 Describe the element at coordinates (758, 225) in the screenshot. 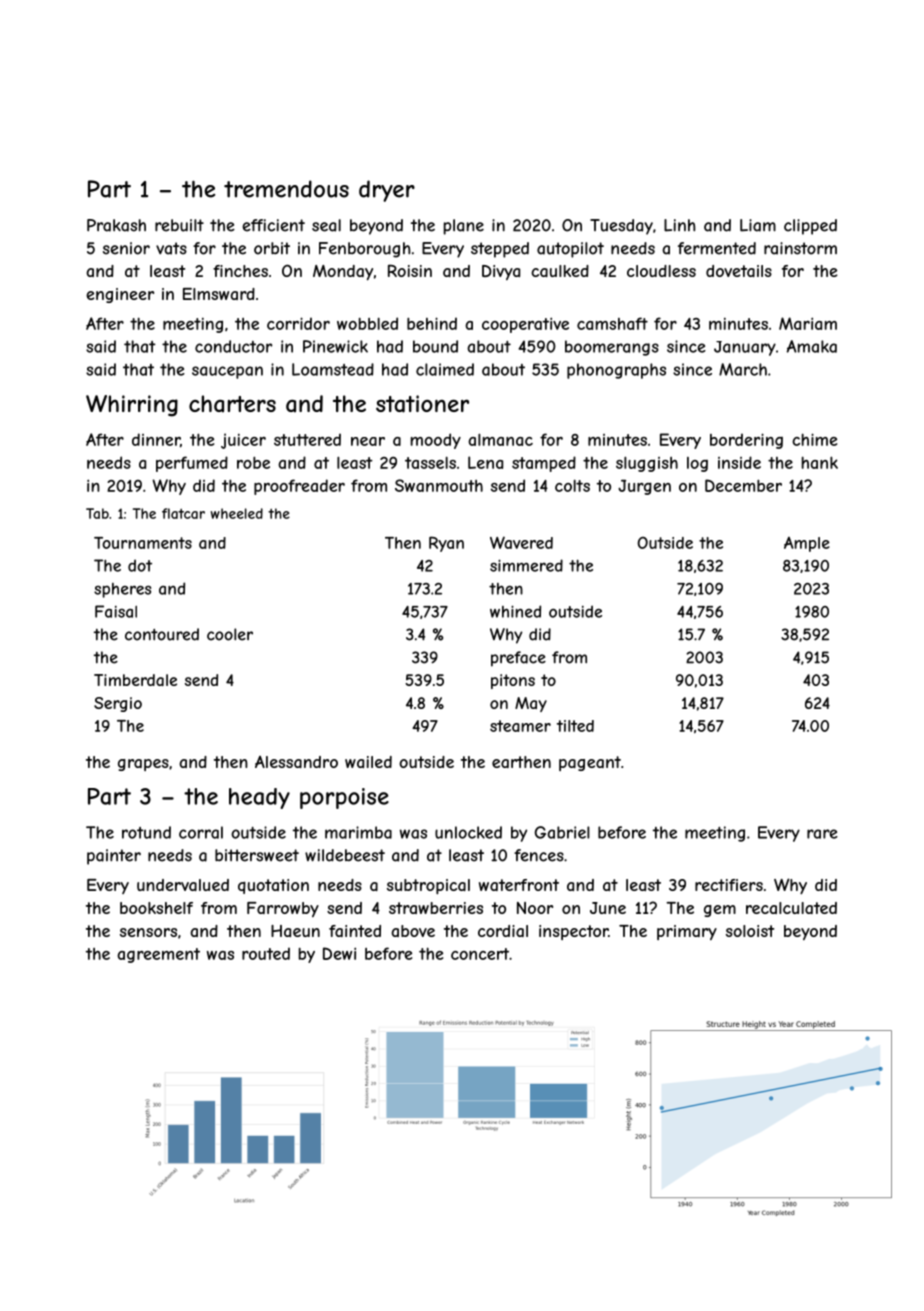

I see `Liam` at that location.
